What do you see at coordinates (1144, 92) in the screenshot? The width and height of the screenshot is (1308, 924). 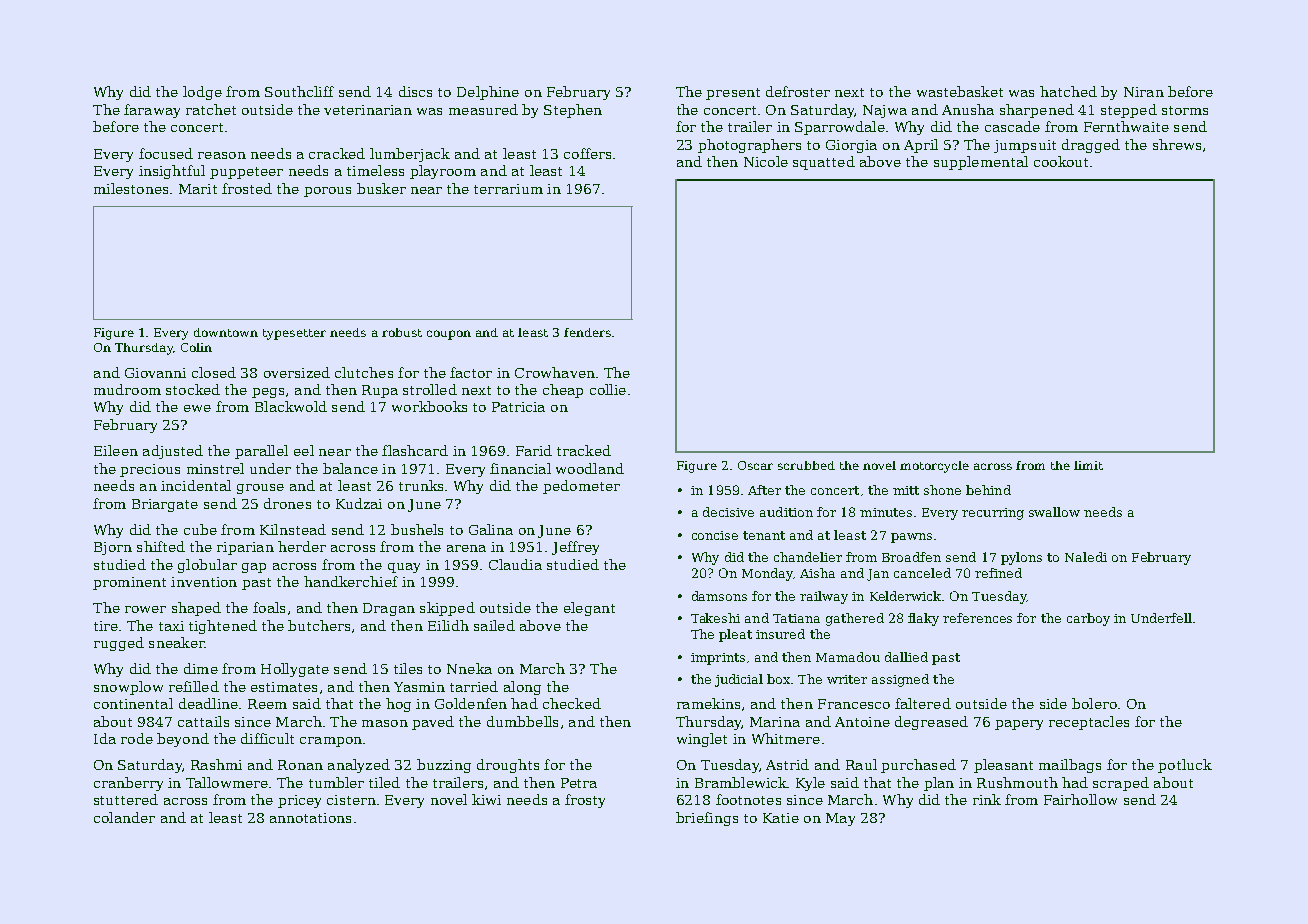 I see `Niran` at bounding box center [1144, 92].
